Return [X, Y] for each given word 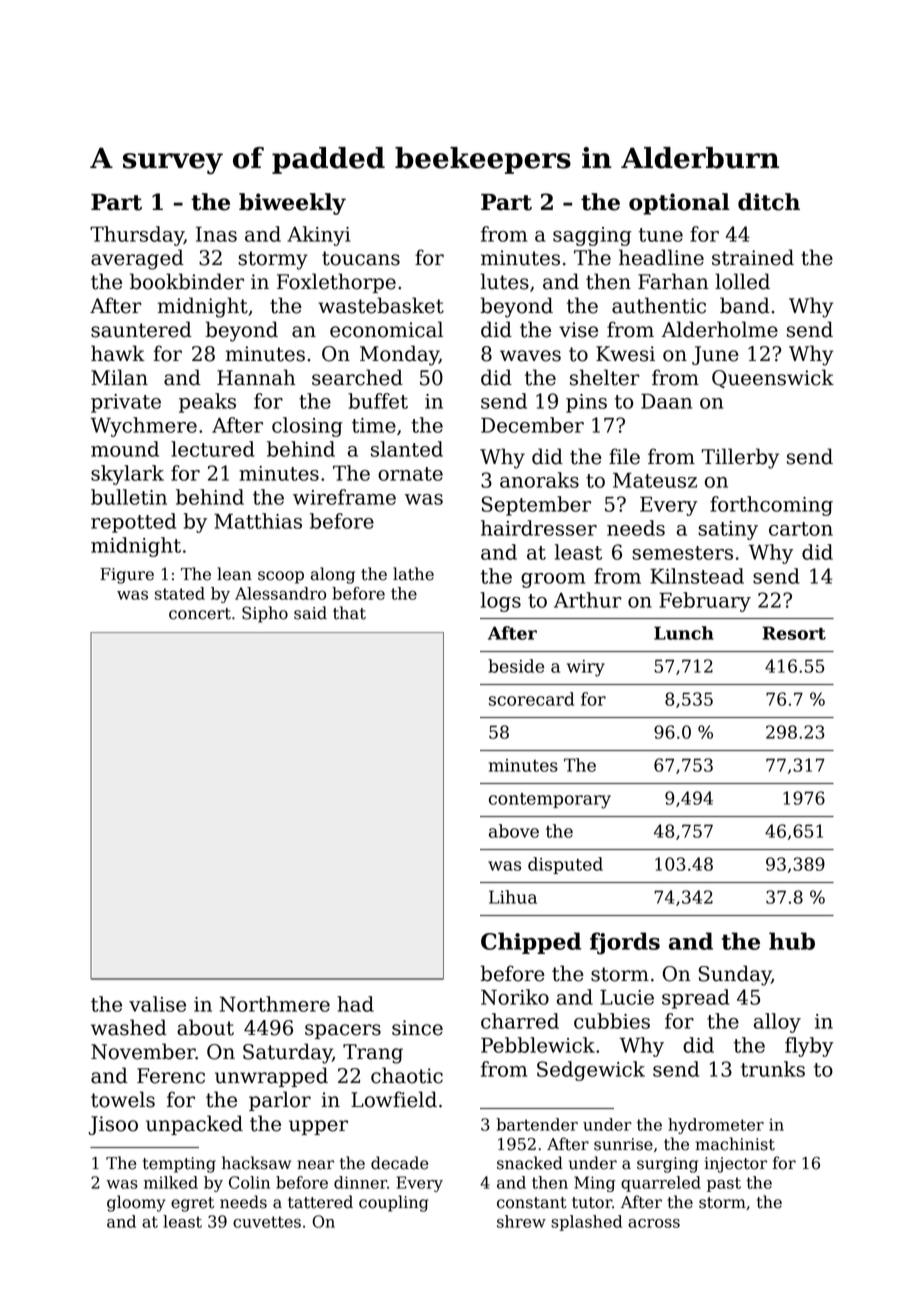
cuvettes [267, 1222]
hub [792, 941]
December [532, 425]
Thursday [137, 236]
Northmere [275, 1004]
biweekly [292, 204]
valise [157, 1004]
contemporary [550, 801]
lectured [213, 449]
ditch [769, 202]
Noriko [515, 997]
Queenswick [773, 378]
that [349, 613]
